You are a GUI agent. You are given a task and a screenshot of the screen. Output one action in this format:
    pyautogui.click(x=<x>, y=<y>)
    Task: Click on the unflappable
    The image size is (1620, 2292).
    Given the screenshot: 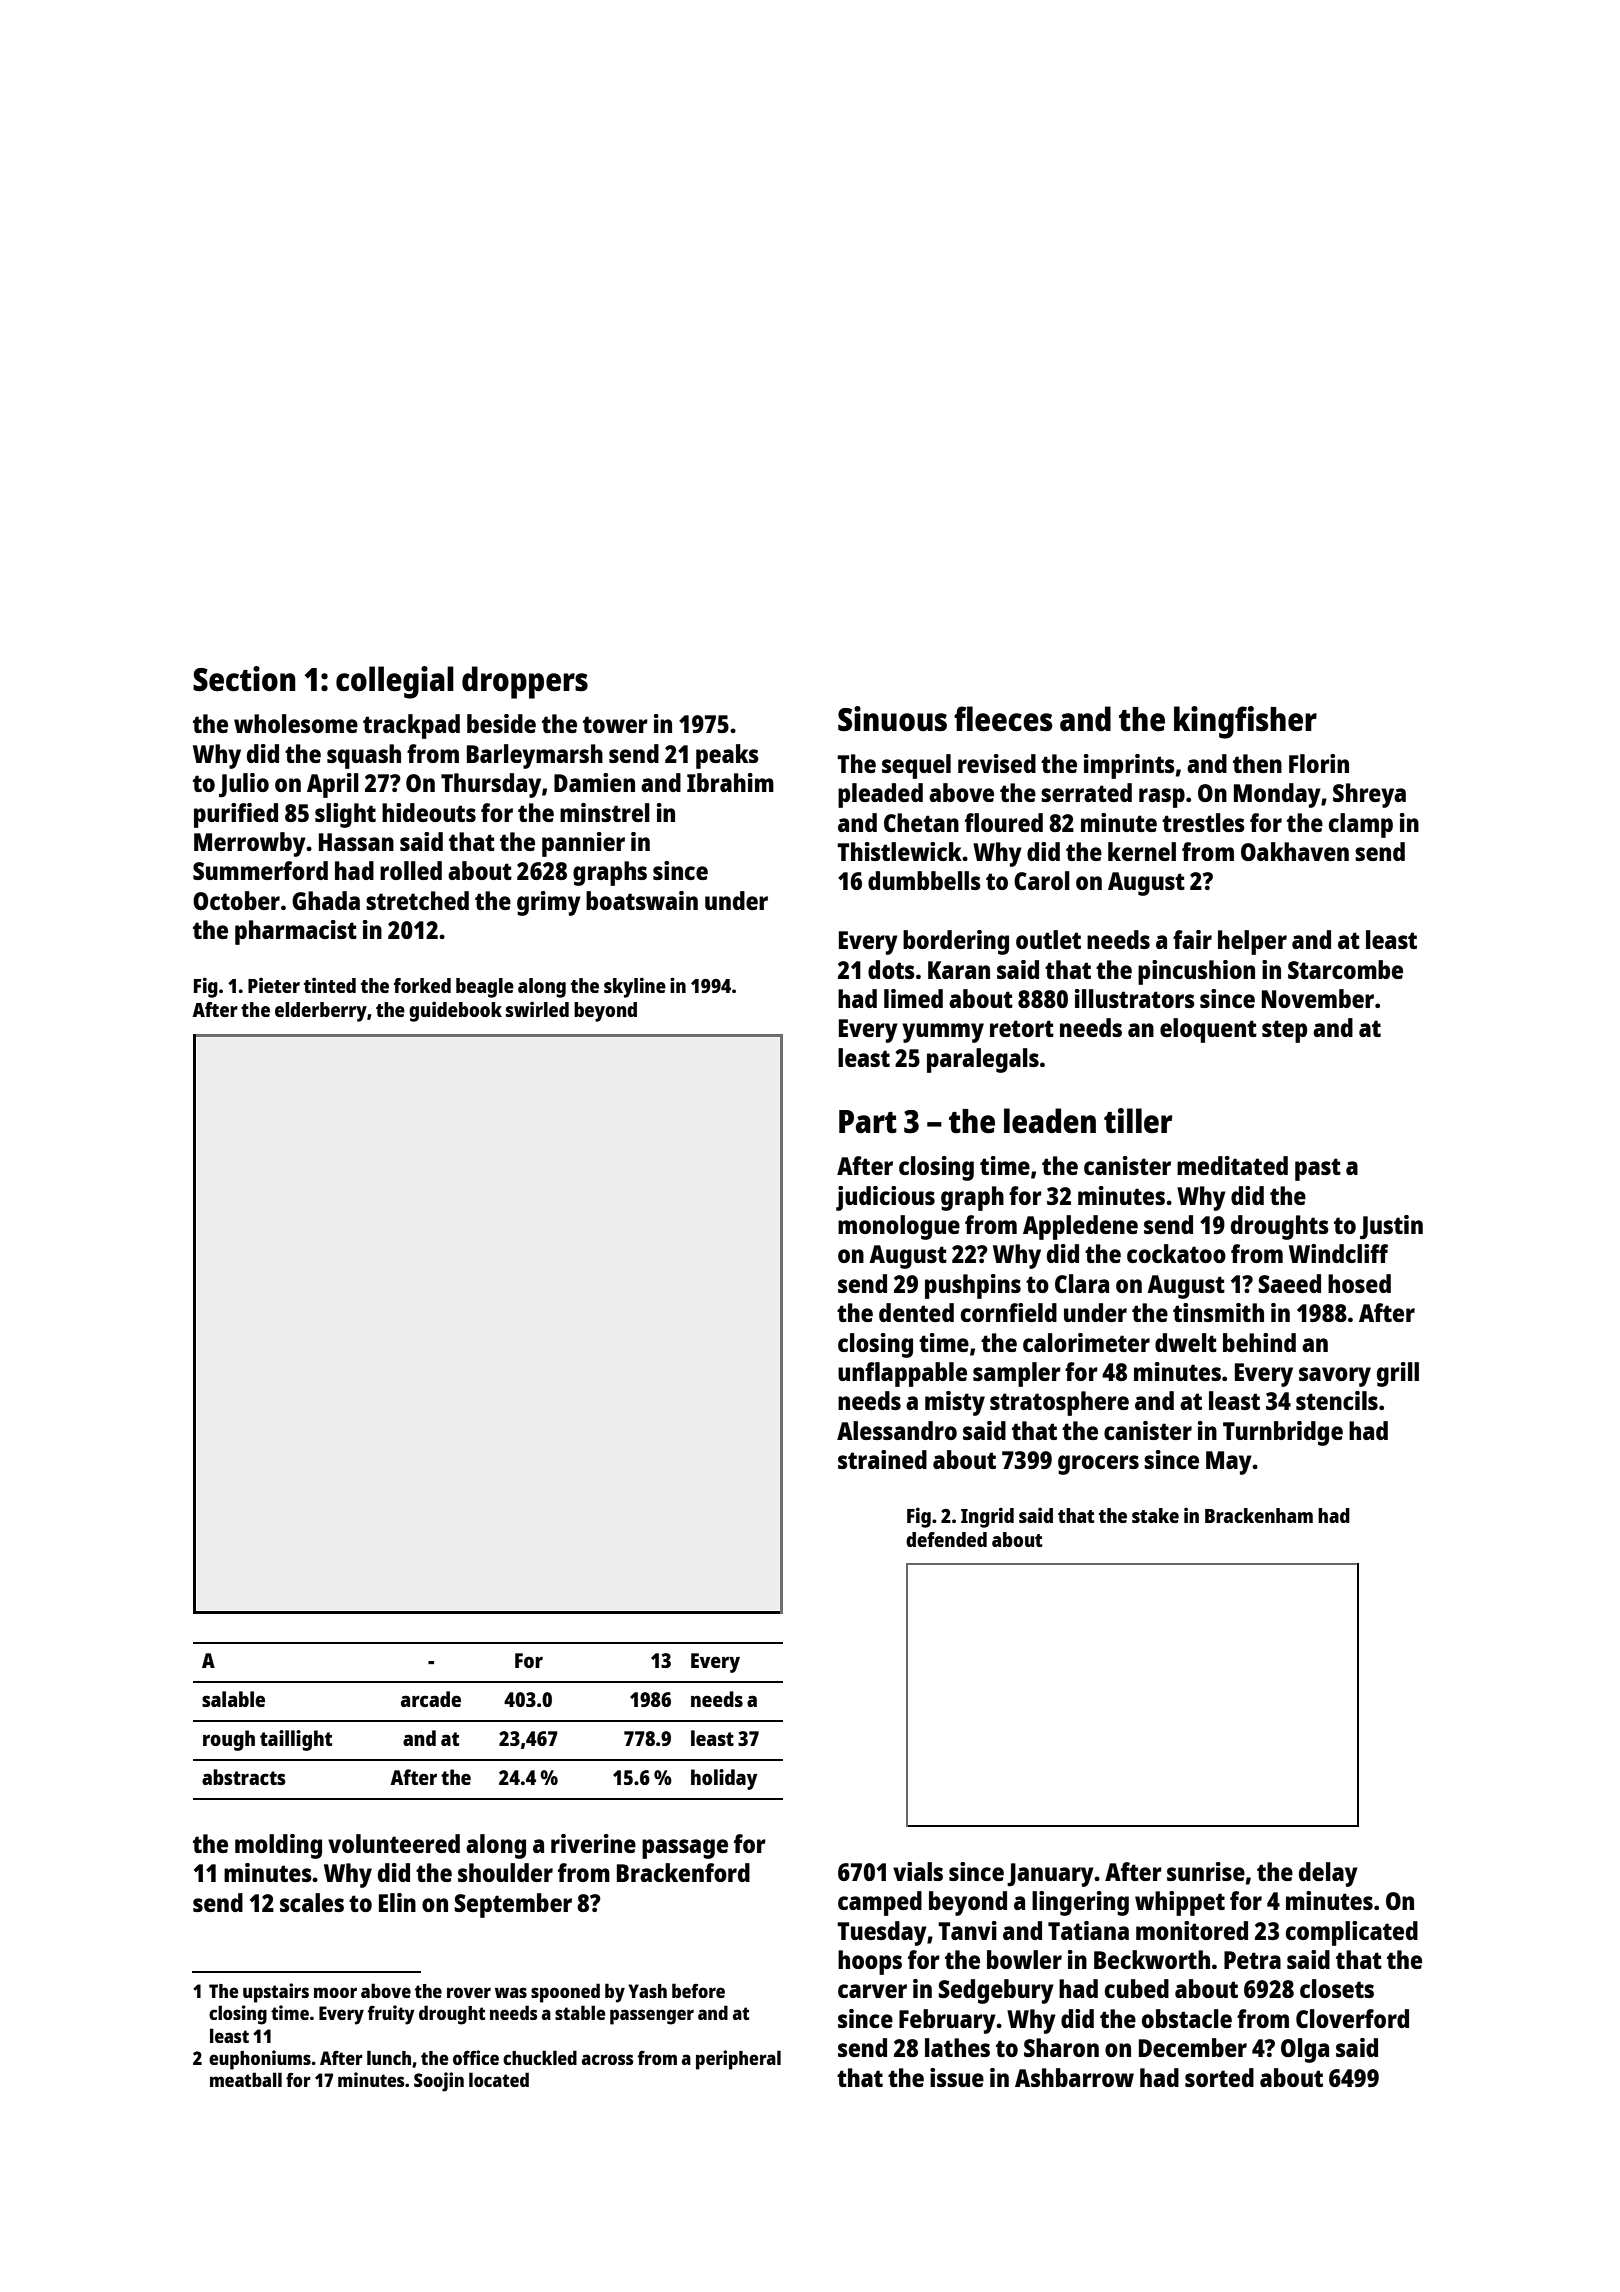 What is the action you would take?
    pyautogui.click(x=902, y=1374)
